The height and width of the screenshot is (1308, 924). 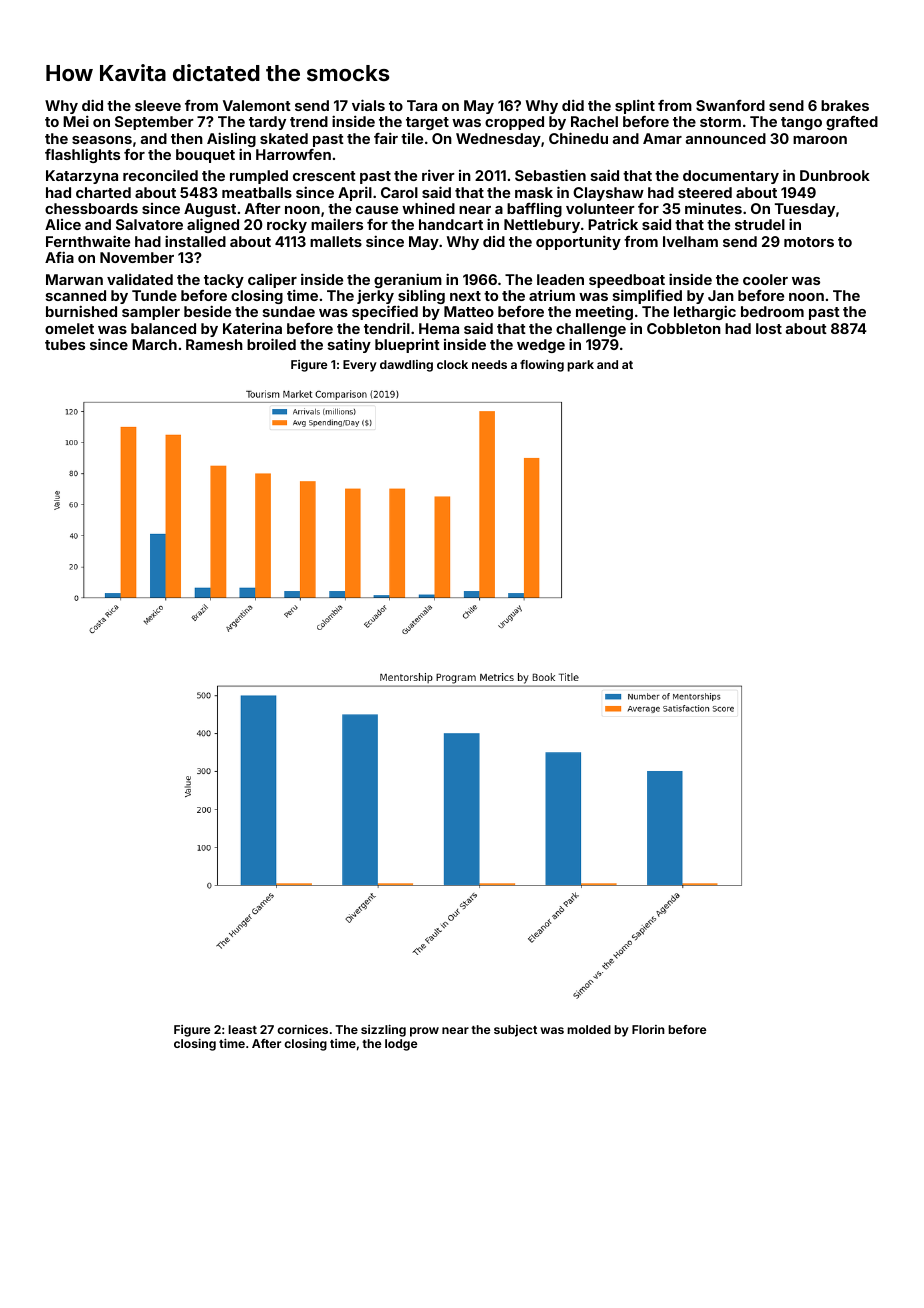 What do you see at coordinates (293, 154) in the screenshot?
I see `Harrowfen` at bounding box center [293, 154].
